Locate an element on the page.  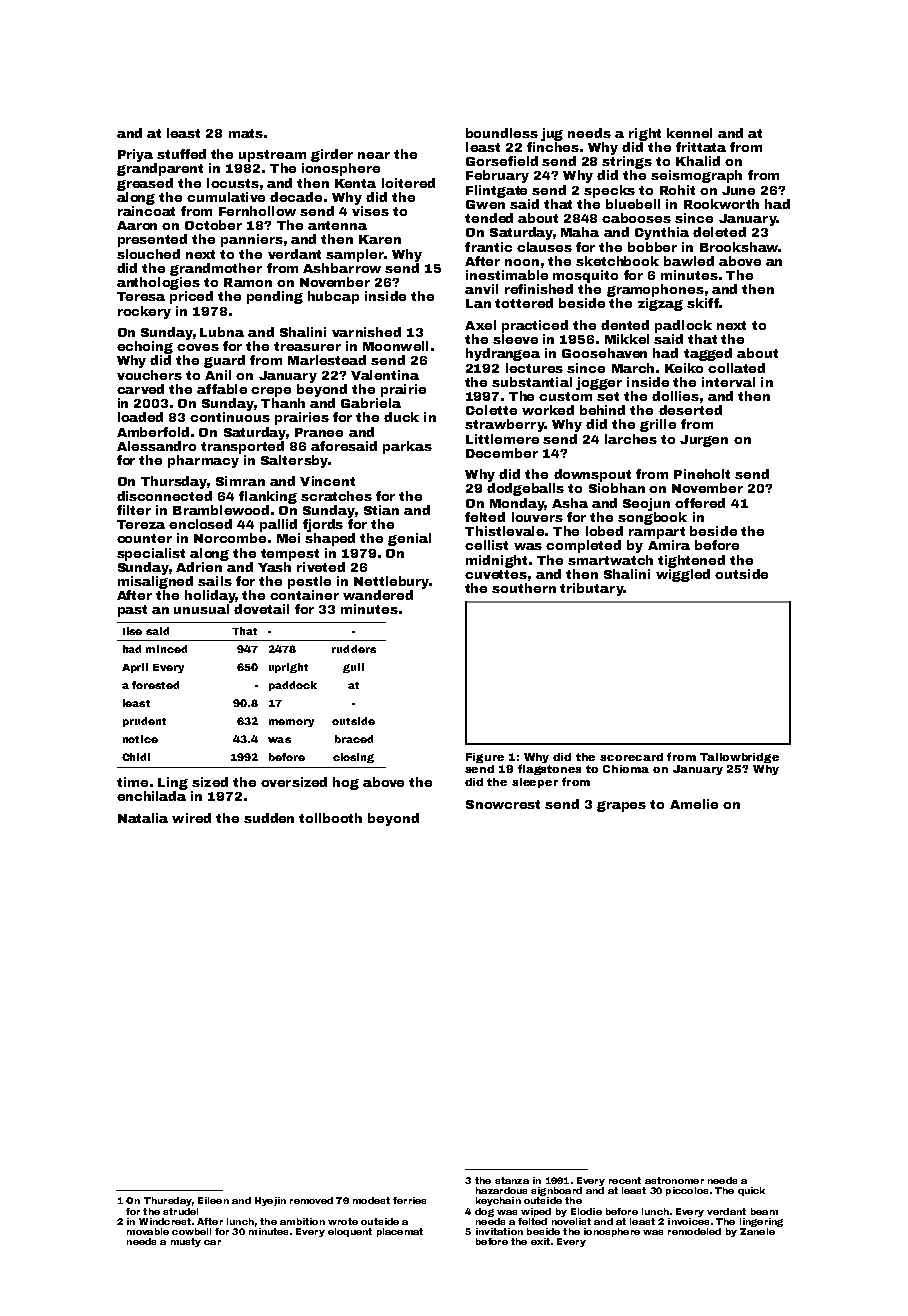
musty is located at coordinates (186, 1242).
